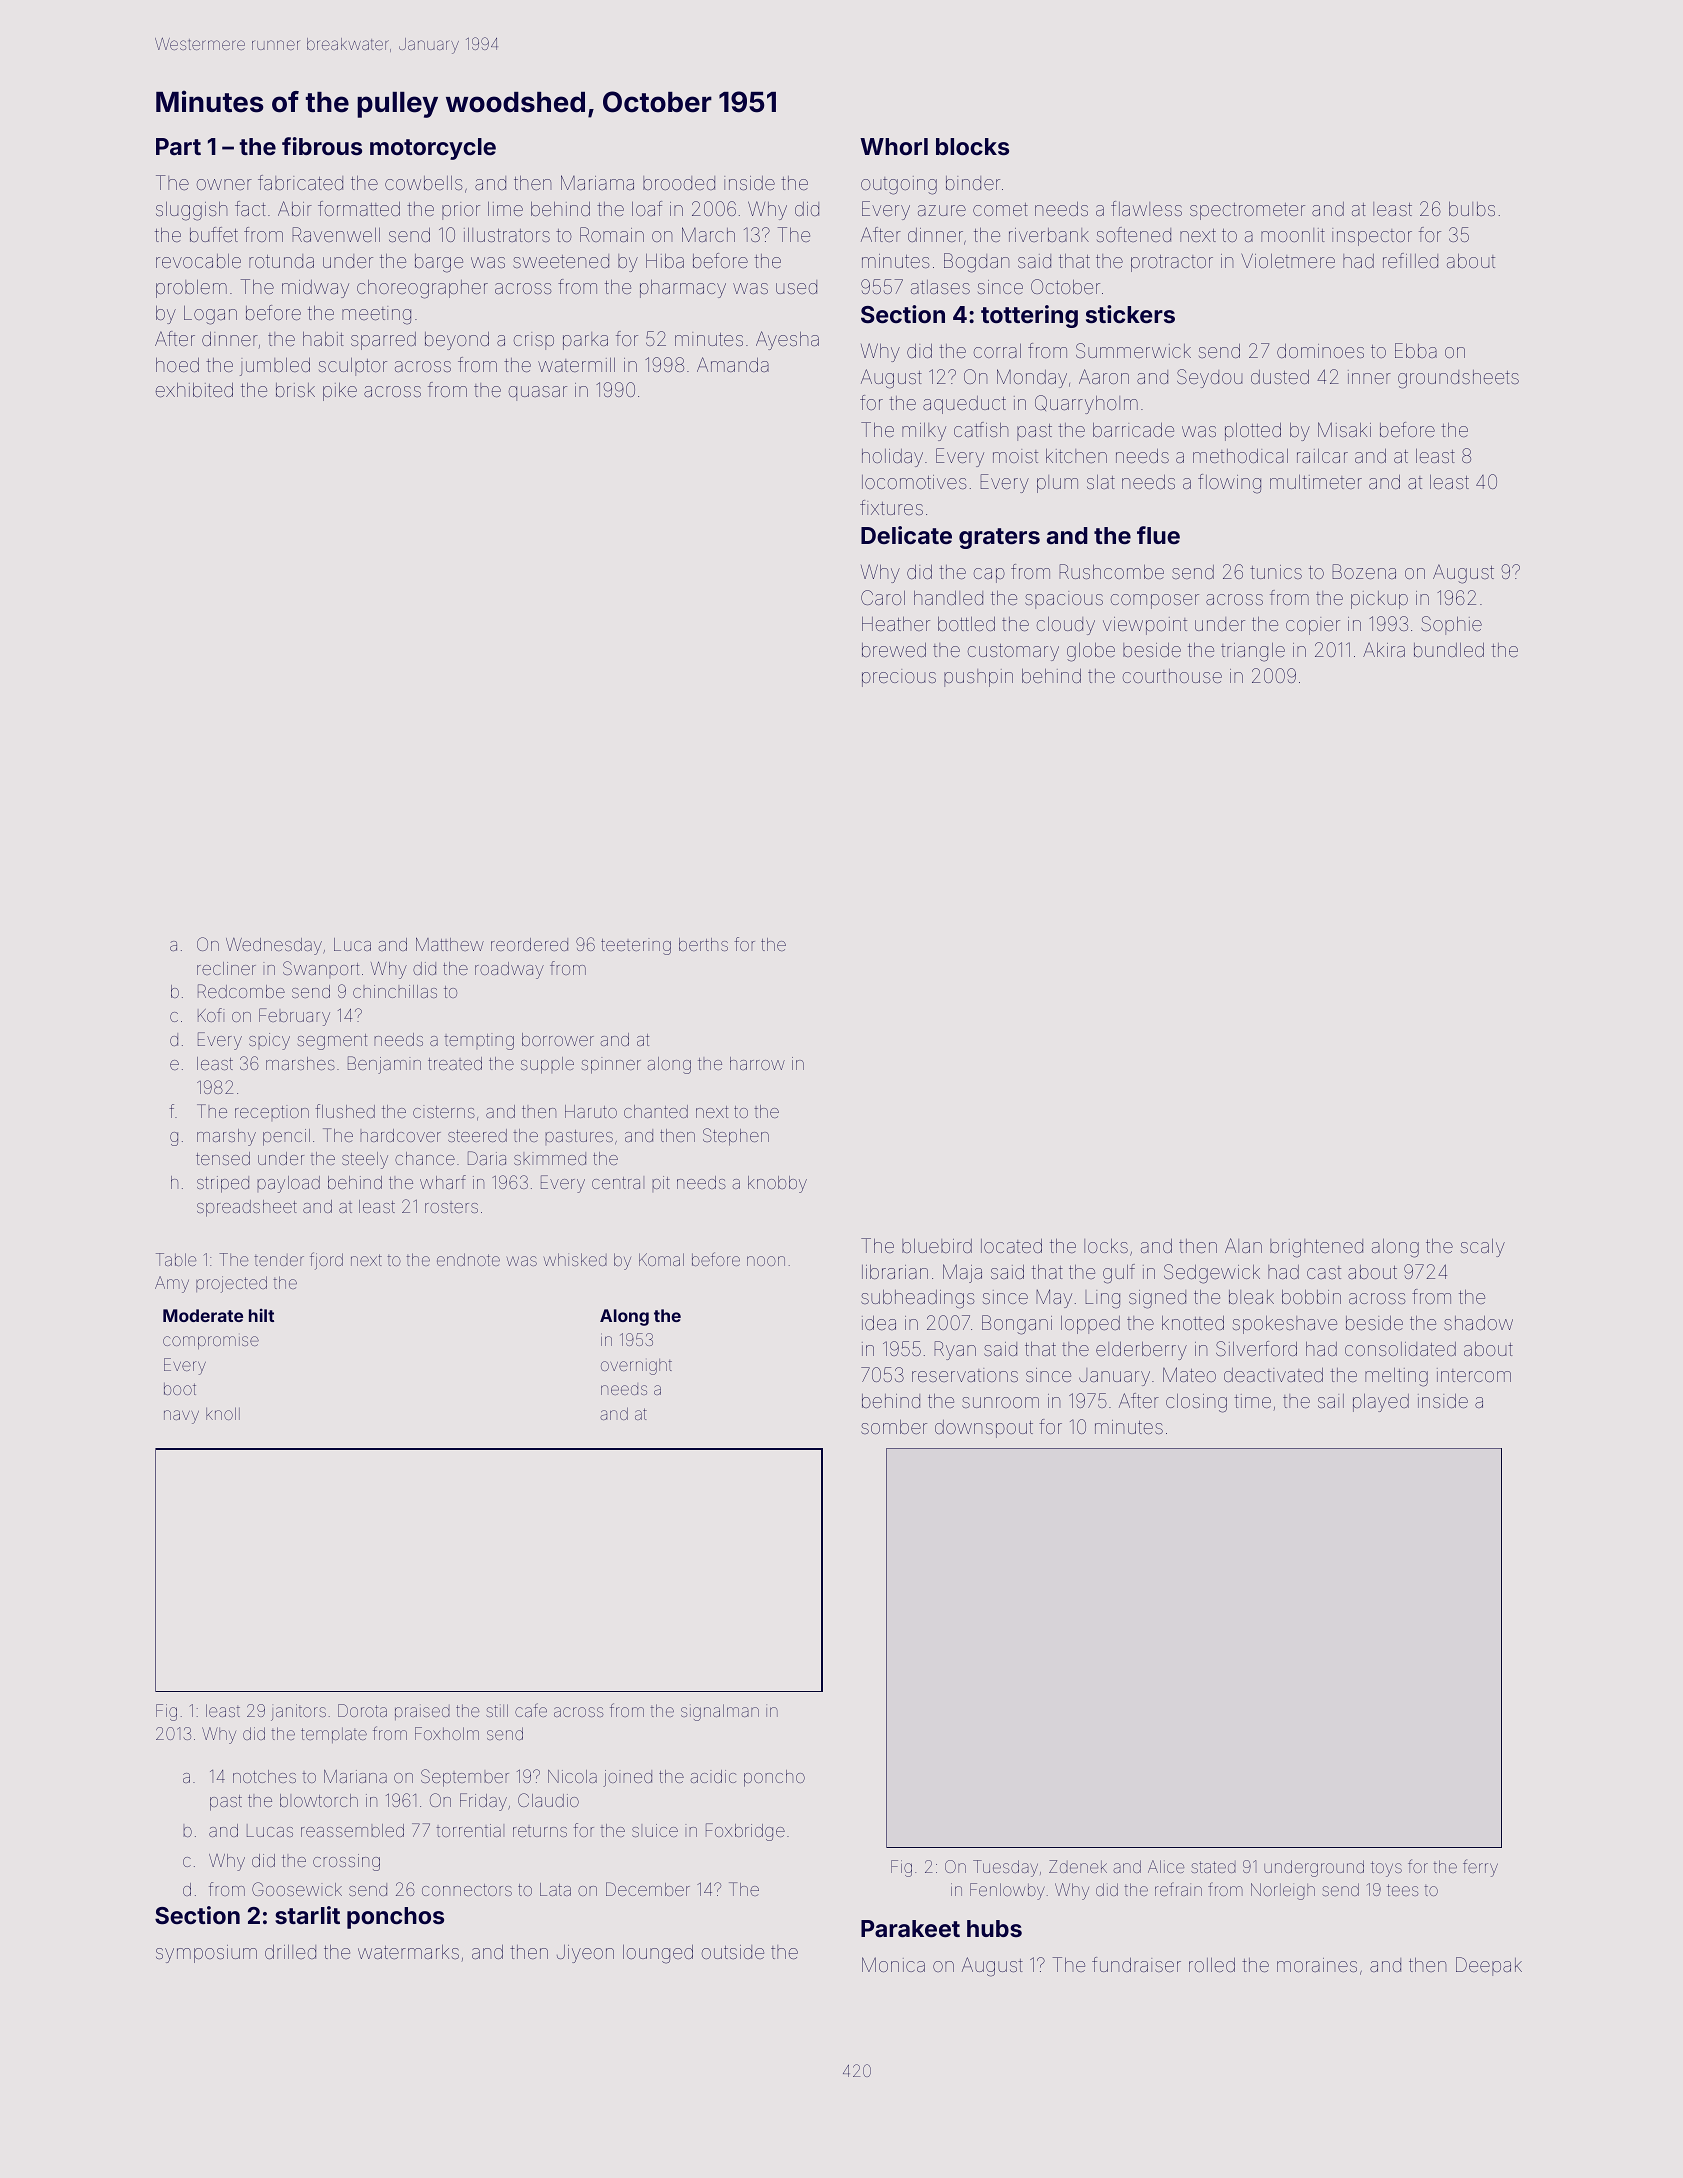 Image resolution: width=1683 pixels, height=2178 pixels. What do you see at coordinates (422, 1712) in the screenshot?
I see `praised` at bounding box center [422, 1712].
